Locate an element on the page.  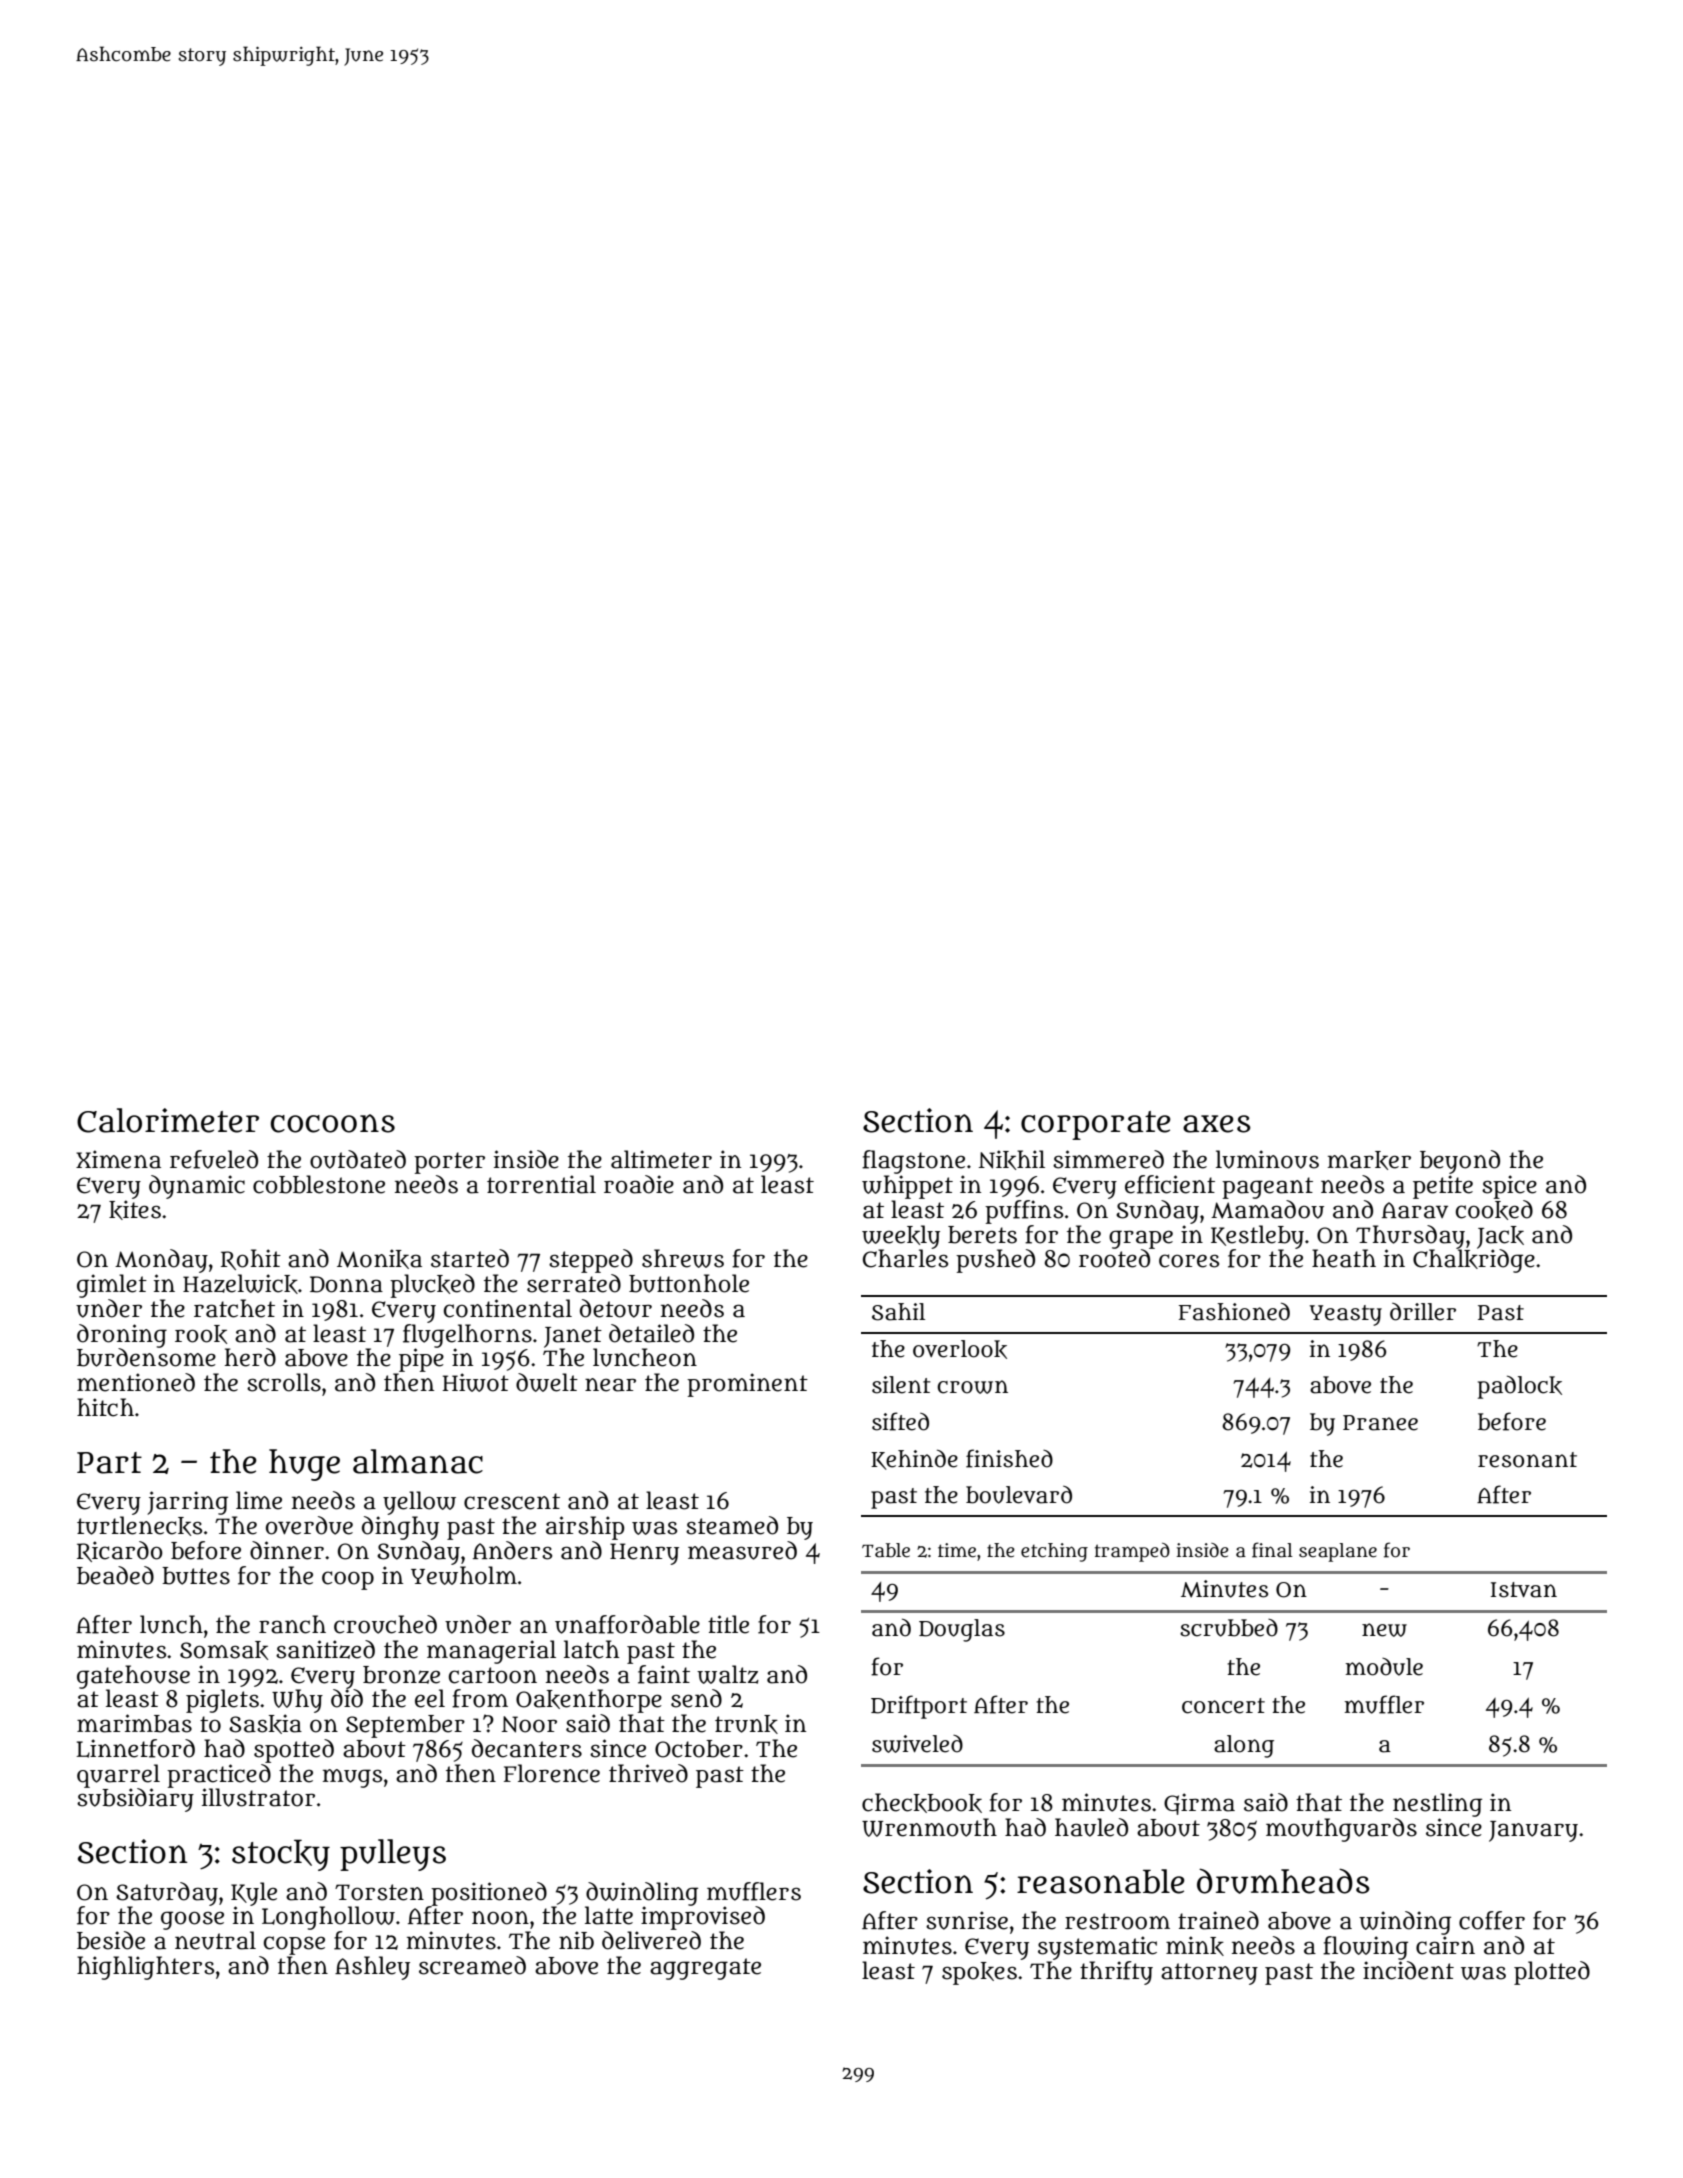
concert is located at coordinates (1223, 1706).
